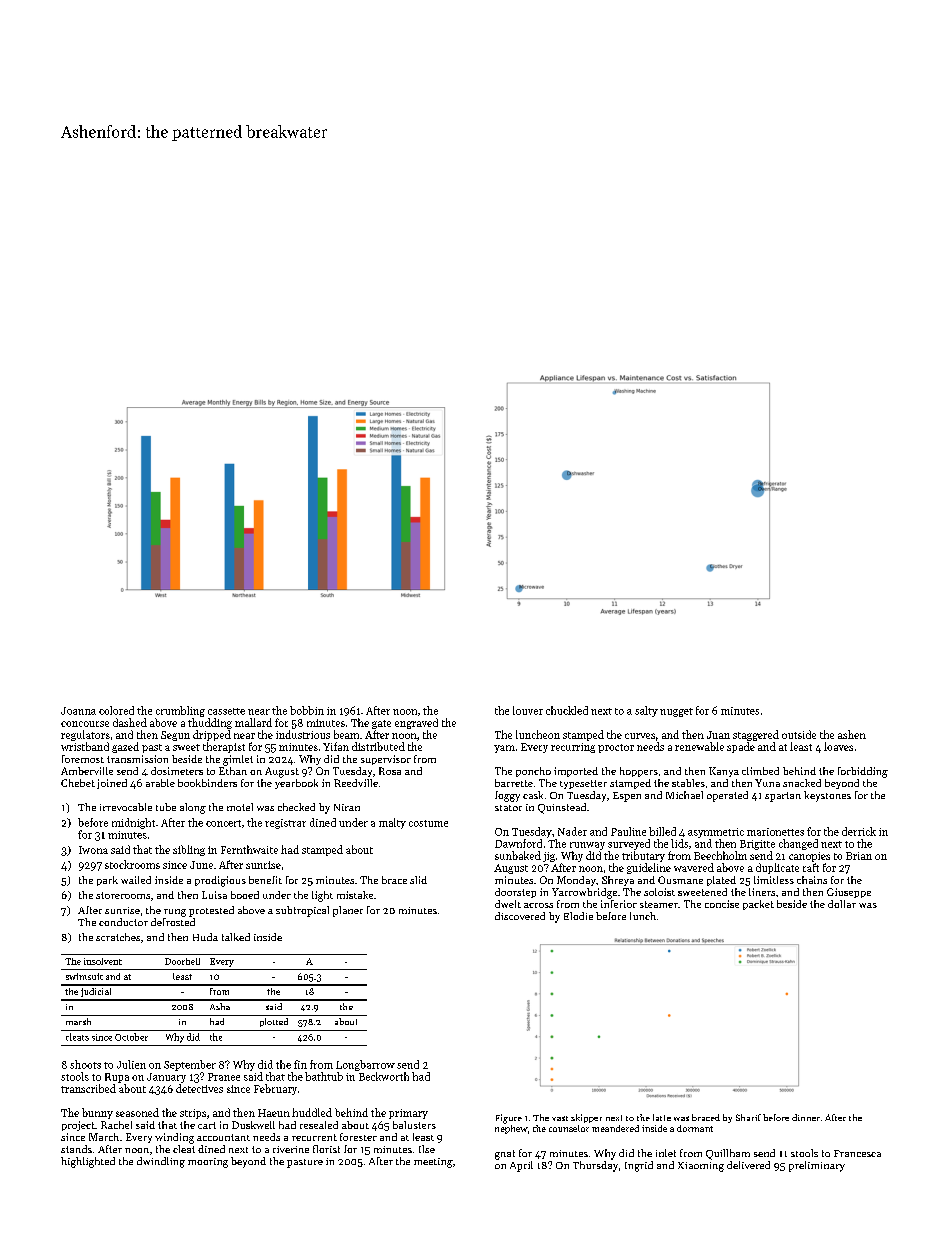 This screenshot has width=952, height=1233. Describe the element at coordinates (116, 710) in the screenshot. I see `colored` at that location.
